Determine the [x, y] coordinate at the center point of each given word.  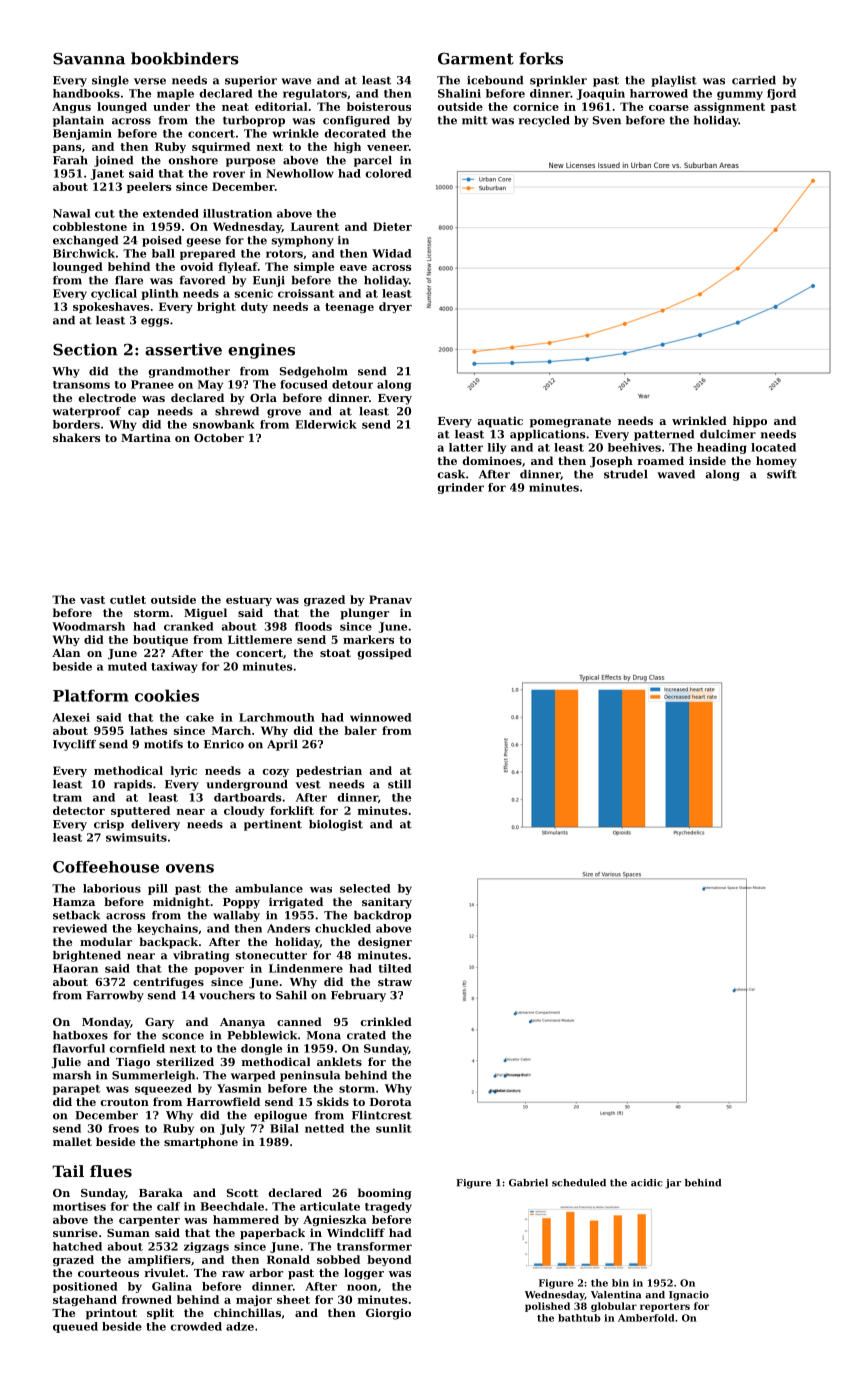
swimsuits [136, 837]
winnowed [381, 717]
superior [251, 81]
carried [754, 80]
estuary [249, 601]
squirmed [221, 147]
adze [240, 1326]
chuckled [343, 928]
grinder [460, 488]
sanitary [387, 903]
